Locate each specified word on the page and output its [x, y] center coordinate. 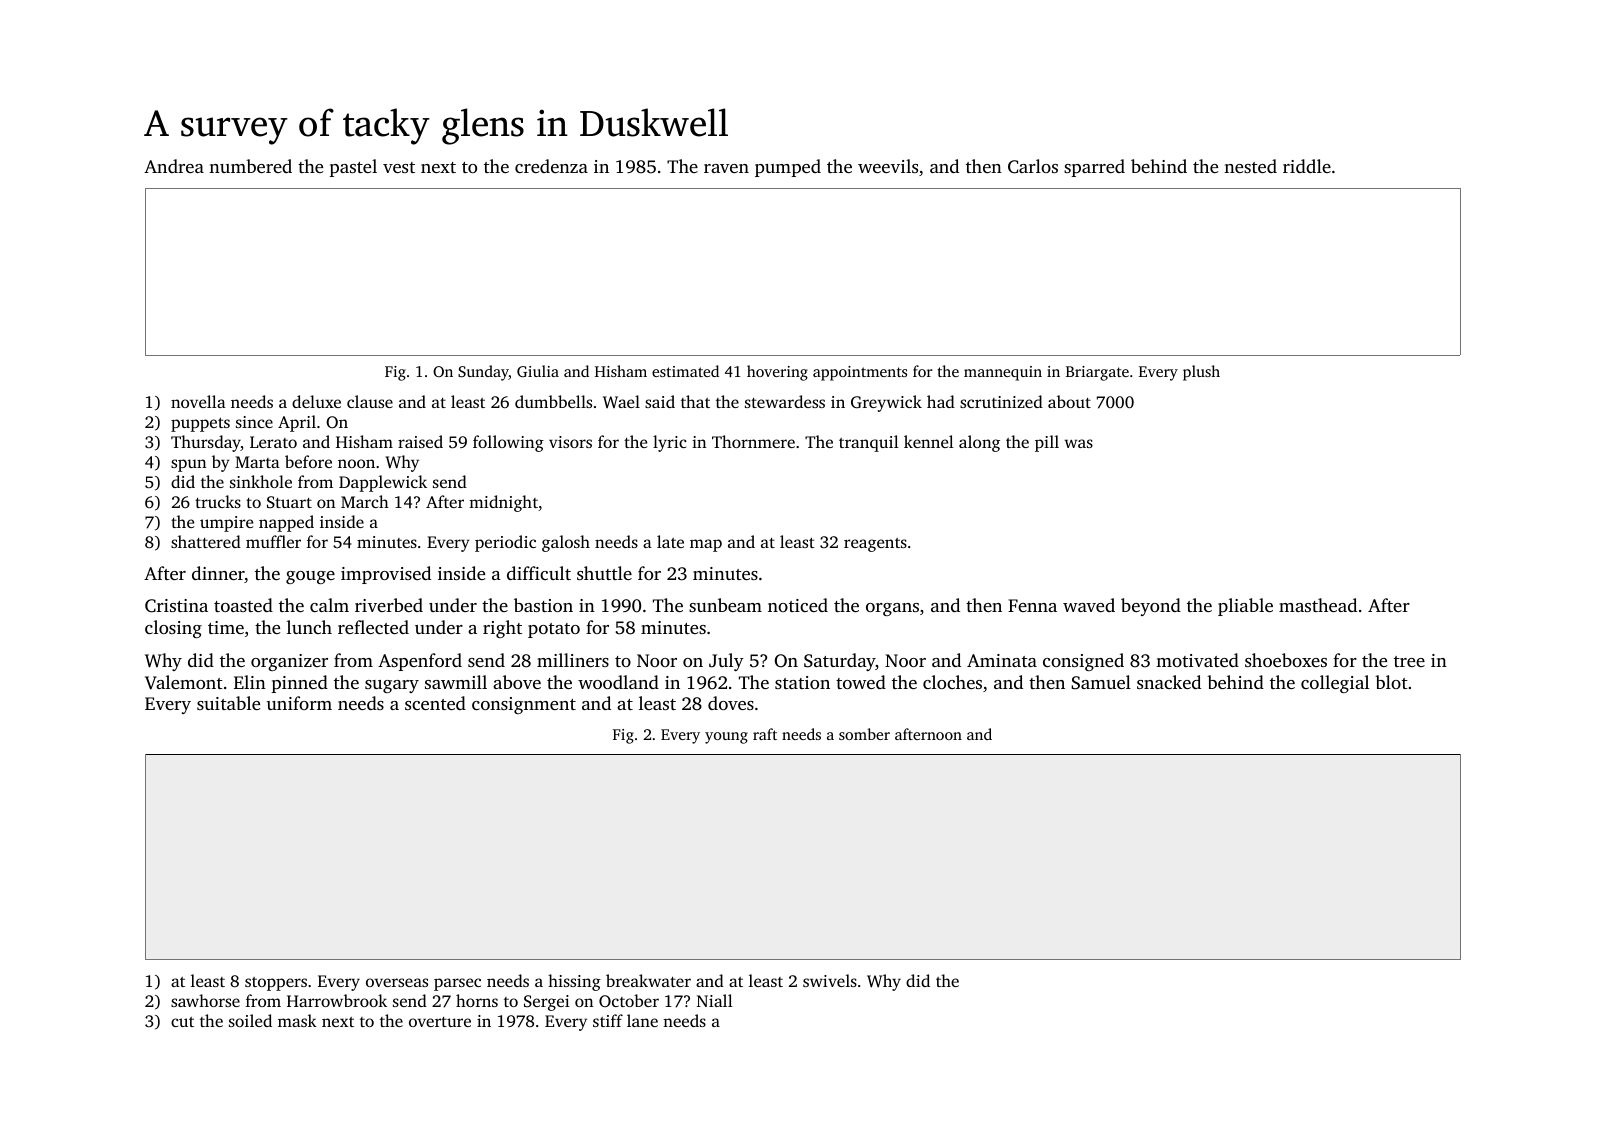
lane [642, 1020]
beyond [1151, 607]
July [726, 662]
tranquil [869, 443]
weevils [888, 166]
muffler [273, 541]
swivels [830, 980]
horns [477, 1000]
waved [1089, 605]
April [297, 423]
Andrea [174, 166]
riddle [1307, 166]
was [1078, 443]
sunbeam [725, 605]
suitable [228, 703]
